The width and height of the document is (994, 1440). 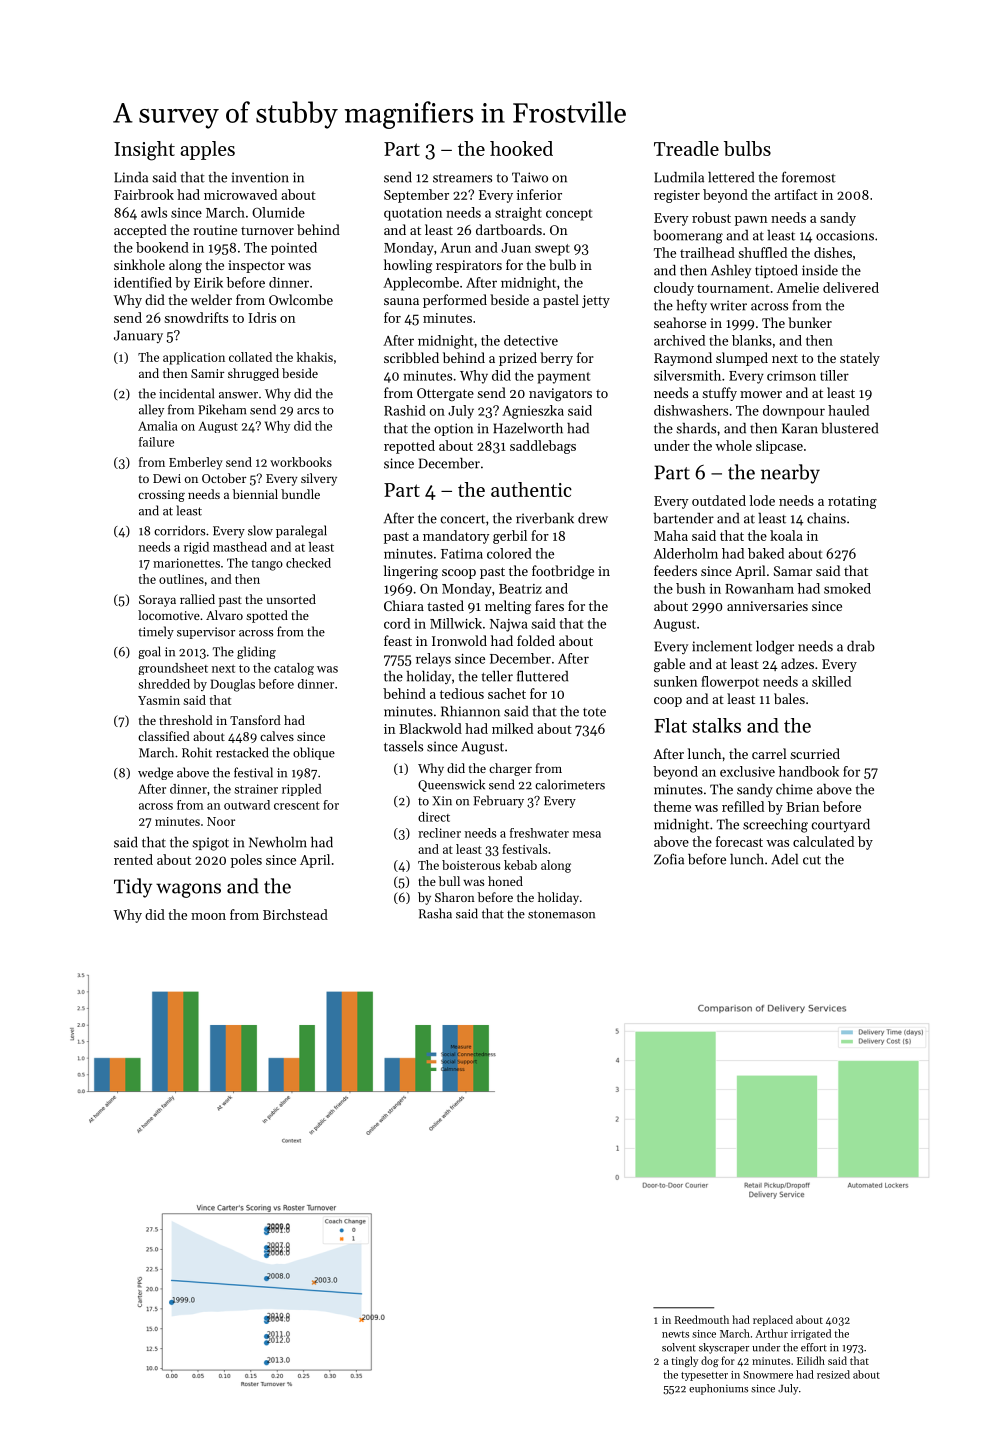 What do you see at coordinates (561, 914) in the document?
I see `stonemason` at bounding box center [561, 914].
